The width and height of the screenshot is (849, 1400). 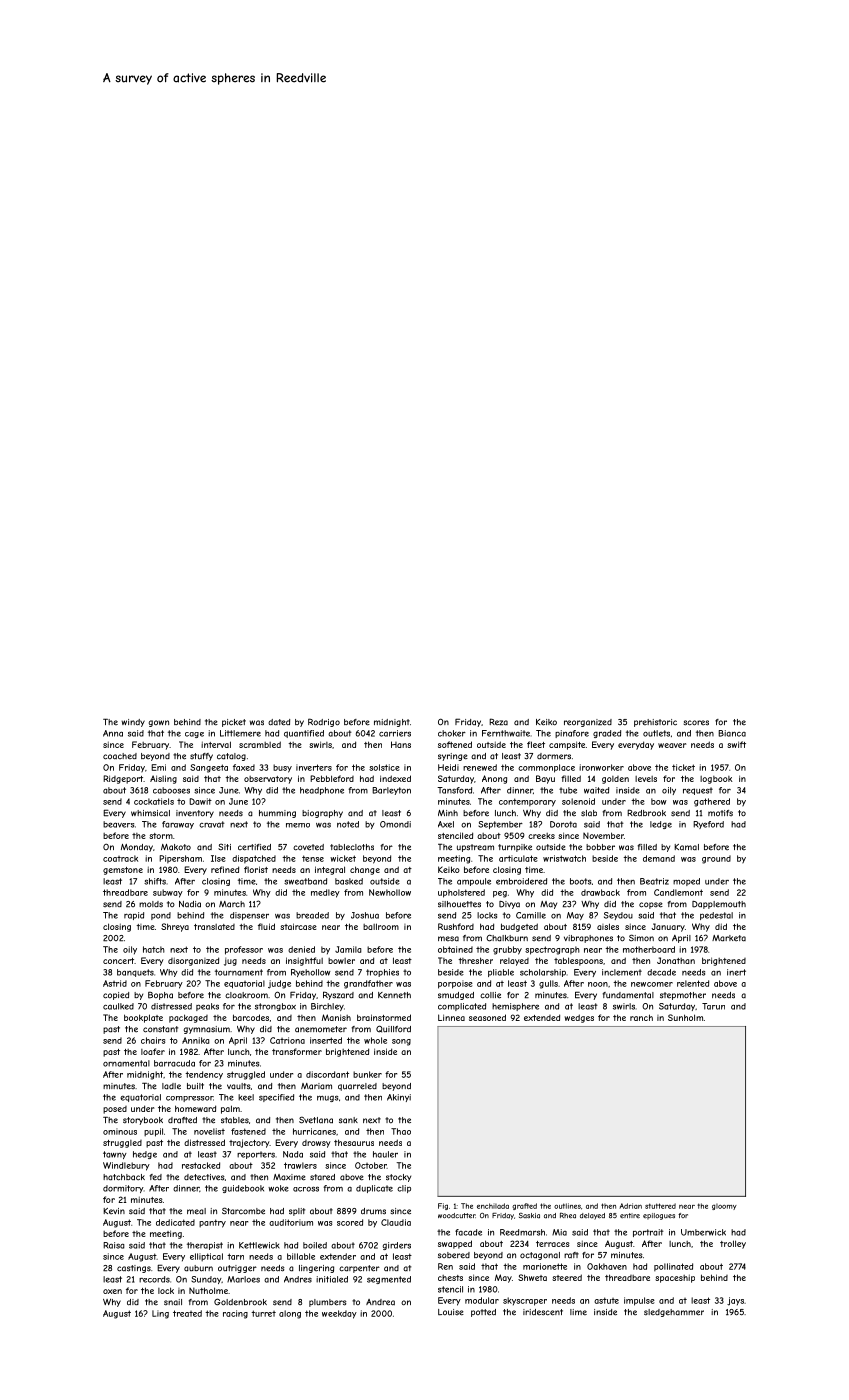 I want to click on waited, so click(x=596, y=790).
